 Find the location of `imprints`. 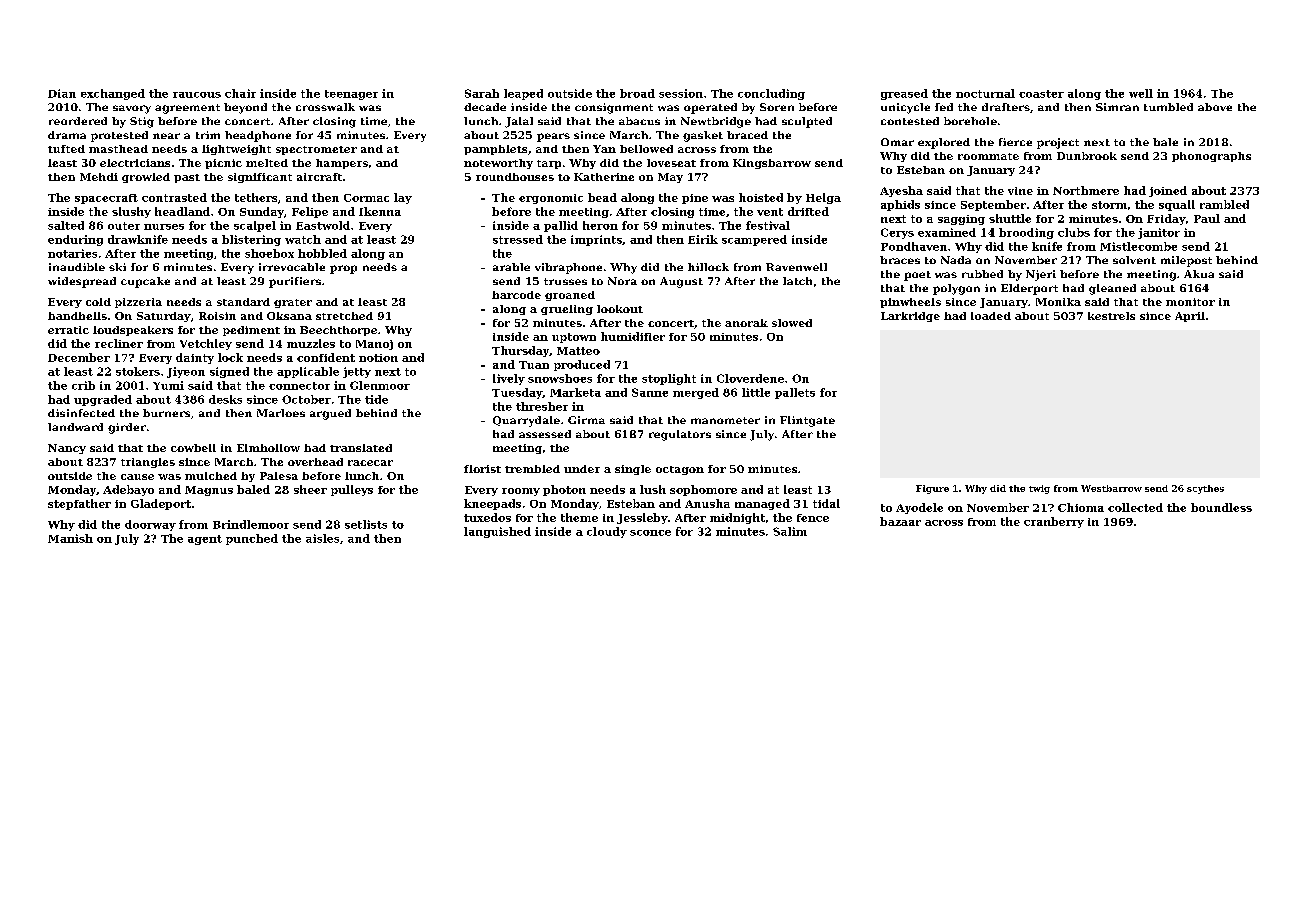

imprints is located at coordinates (596, 240).
